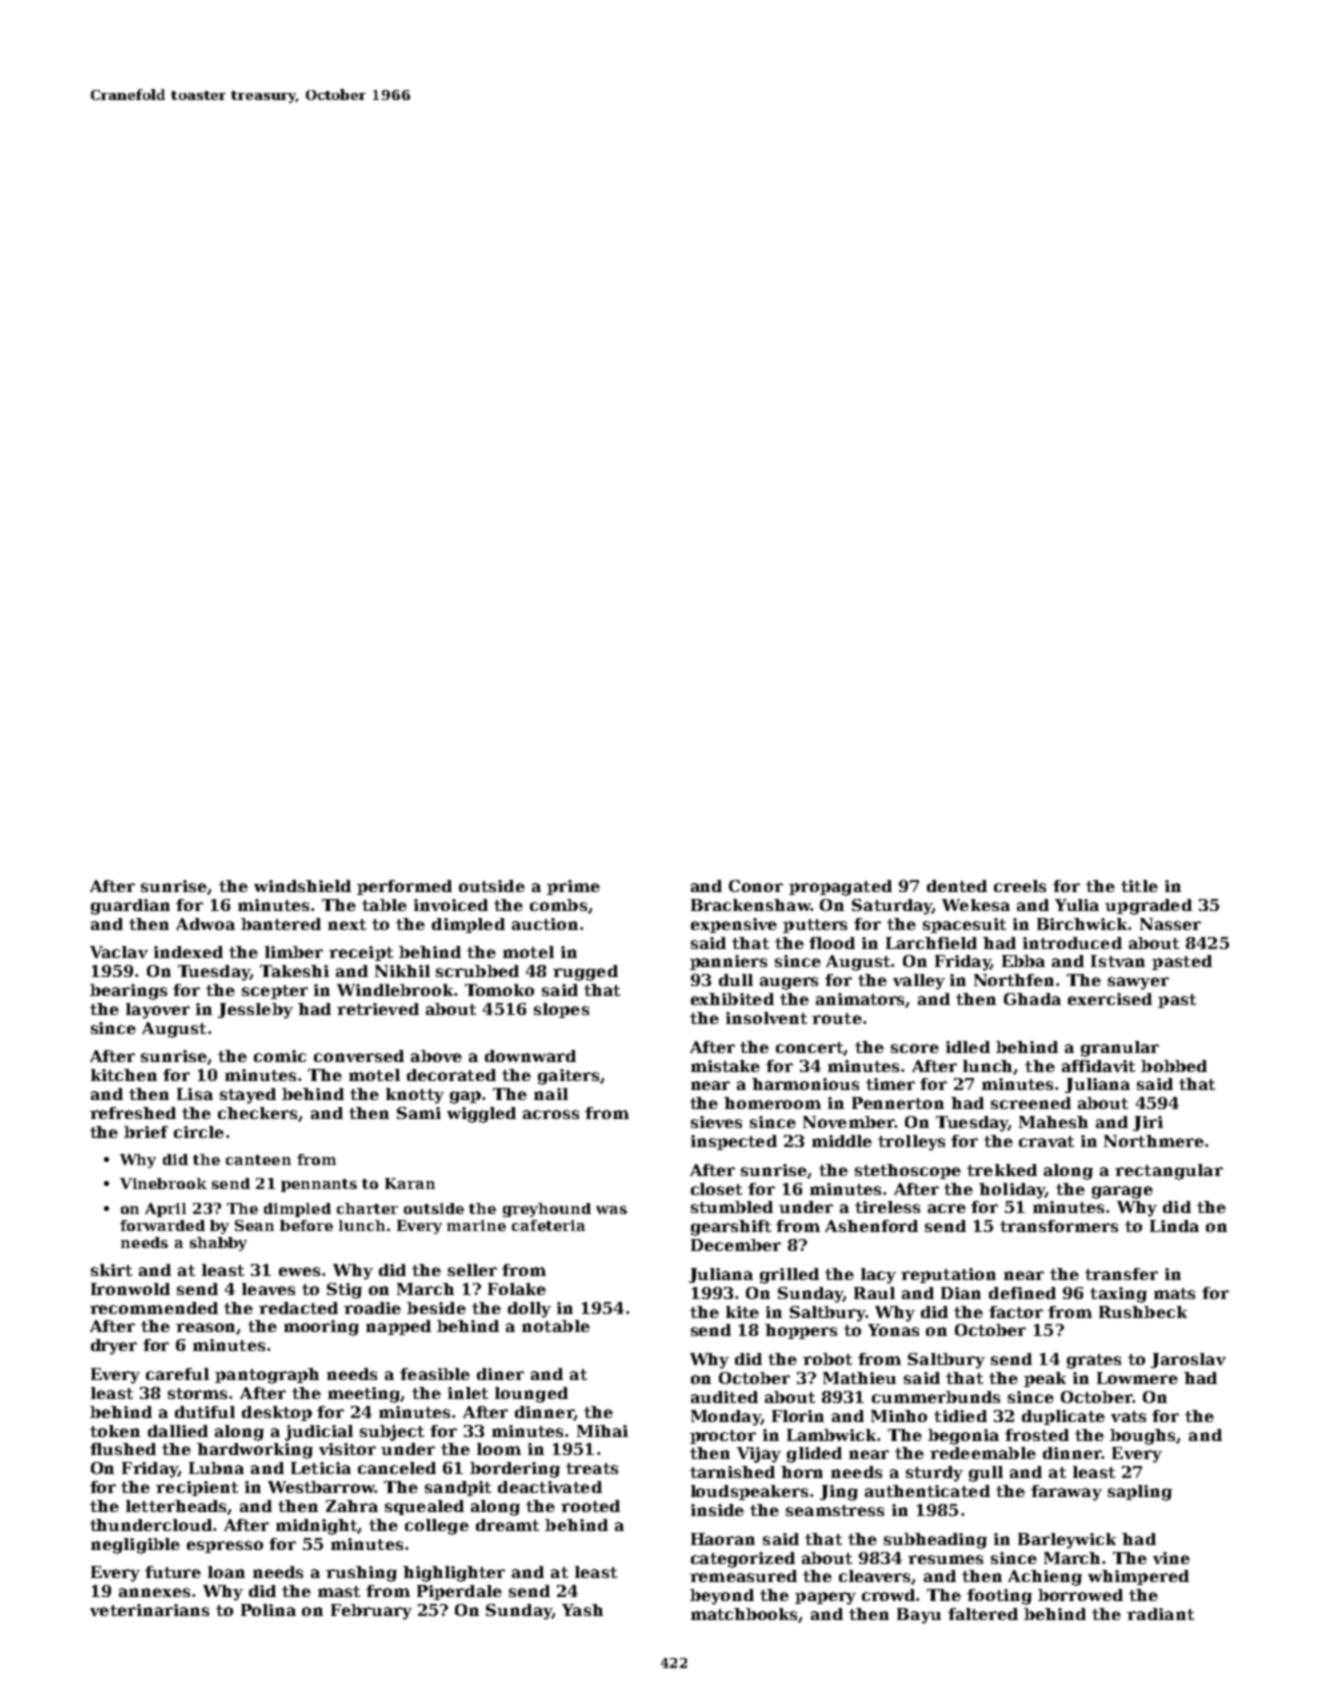 This document has height=1708, width=1320. I want to click on above, so click(436, 1056).
